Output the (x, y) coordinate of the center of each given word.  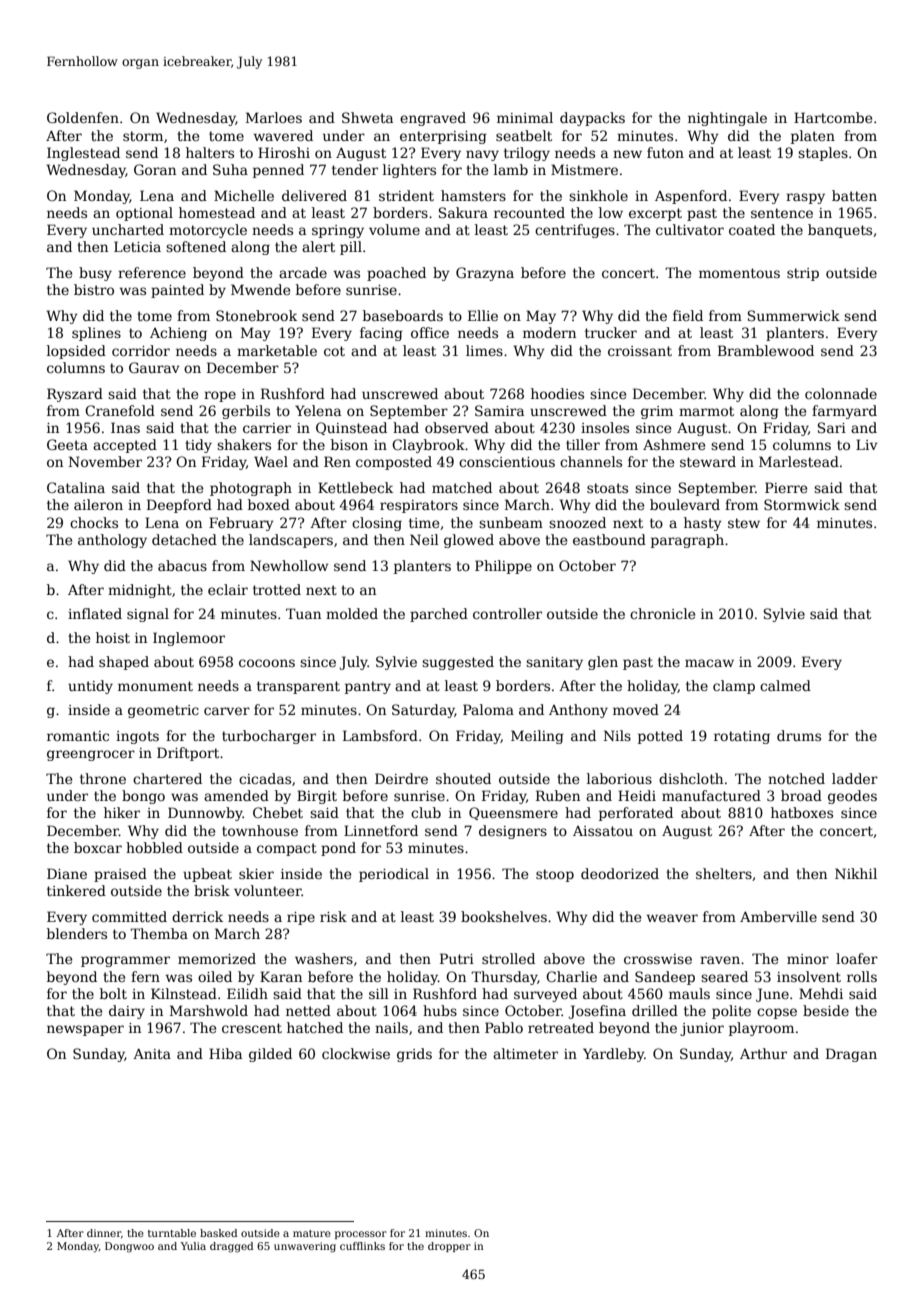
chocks (94, 522)
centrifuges (575, 231)
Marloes (274, 117)
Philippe (503, 567)
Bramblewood (766, 350)
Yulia (193, 1246)
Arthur (763, 1053)
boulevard (685, 504)
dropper (449, 1247)
